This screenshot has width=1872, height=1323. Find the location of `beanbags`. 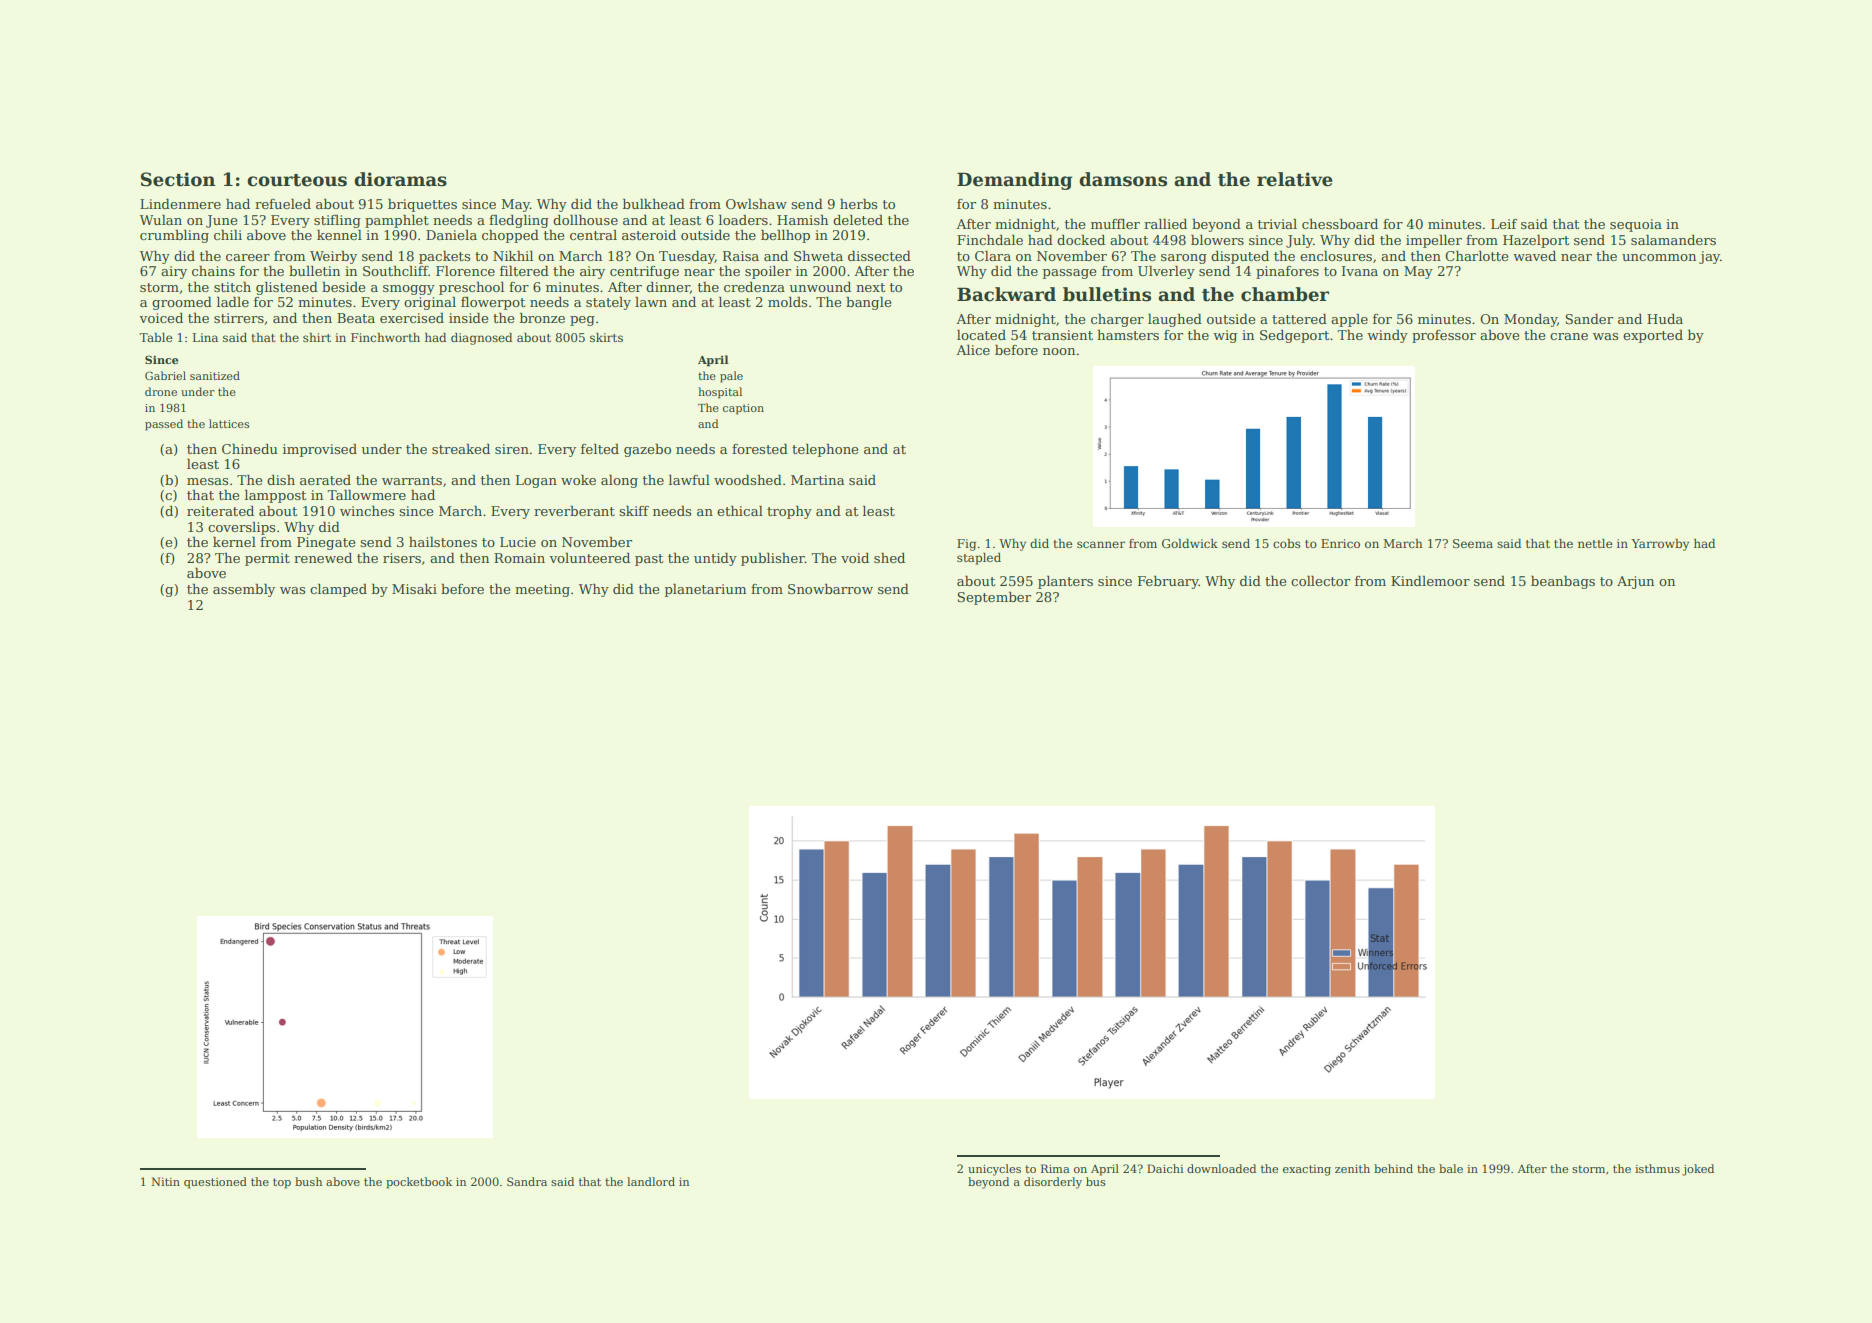

beanbags is located at coordinates (1563, 582).
